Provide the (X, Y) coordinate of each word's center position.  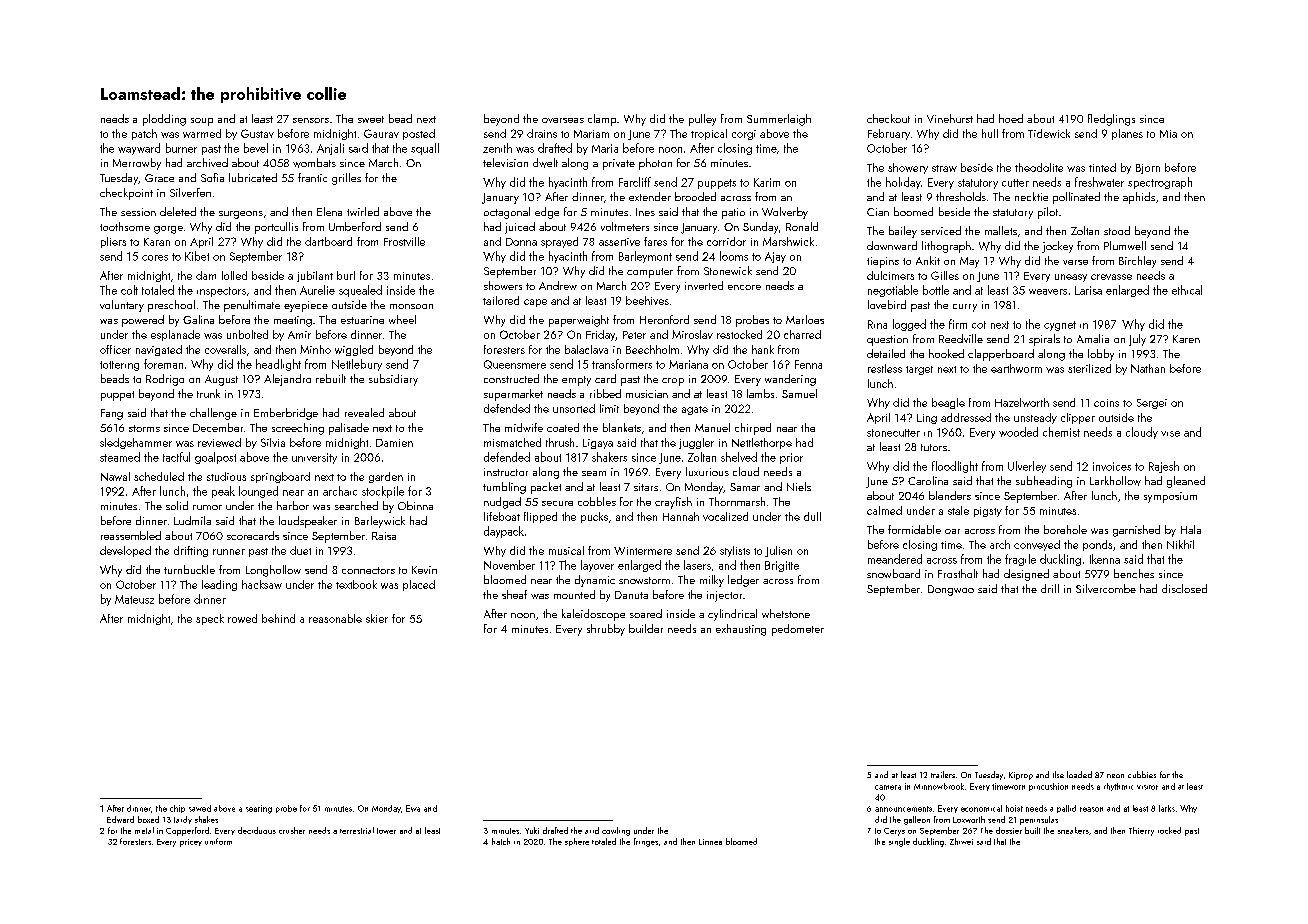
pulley (702, 120)
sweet (371, 119)
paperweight (579, 321)
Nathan (1148, 368)
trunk (208, 393)
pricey (191, 843)
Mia (1168, 134)
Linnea (710, 842)
